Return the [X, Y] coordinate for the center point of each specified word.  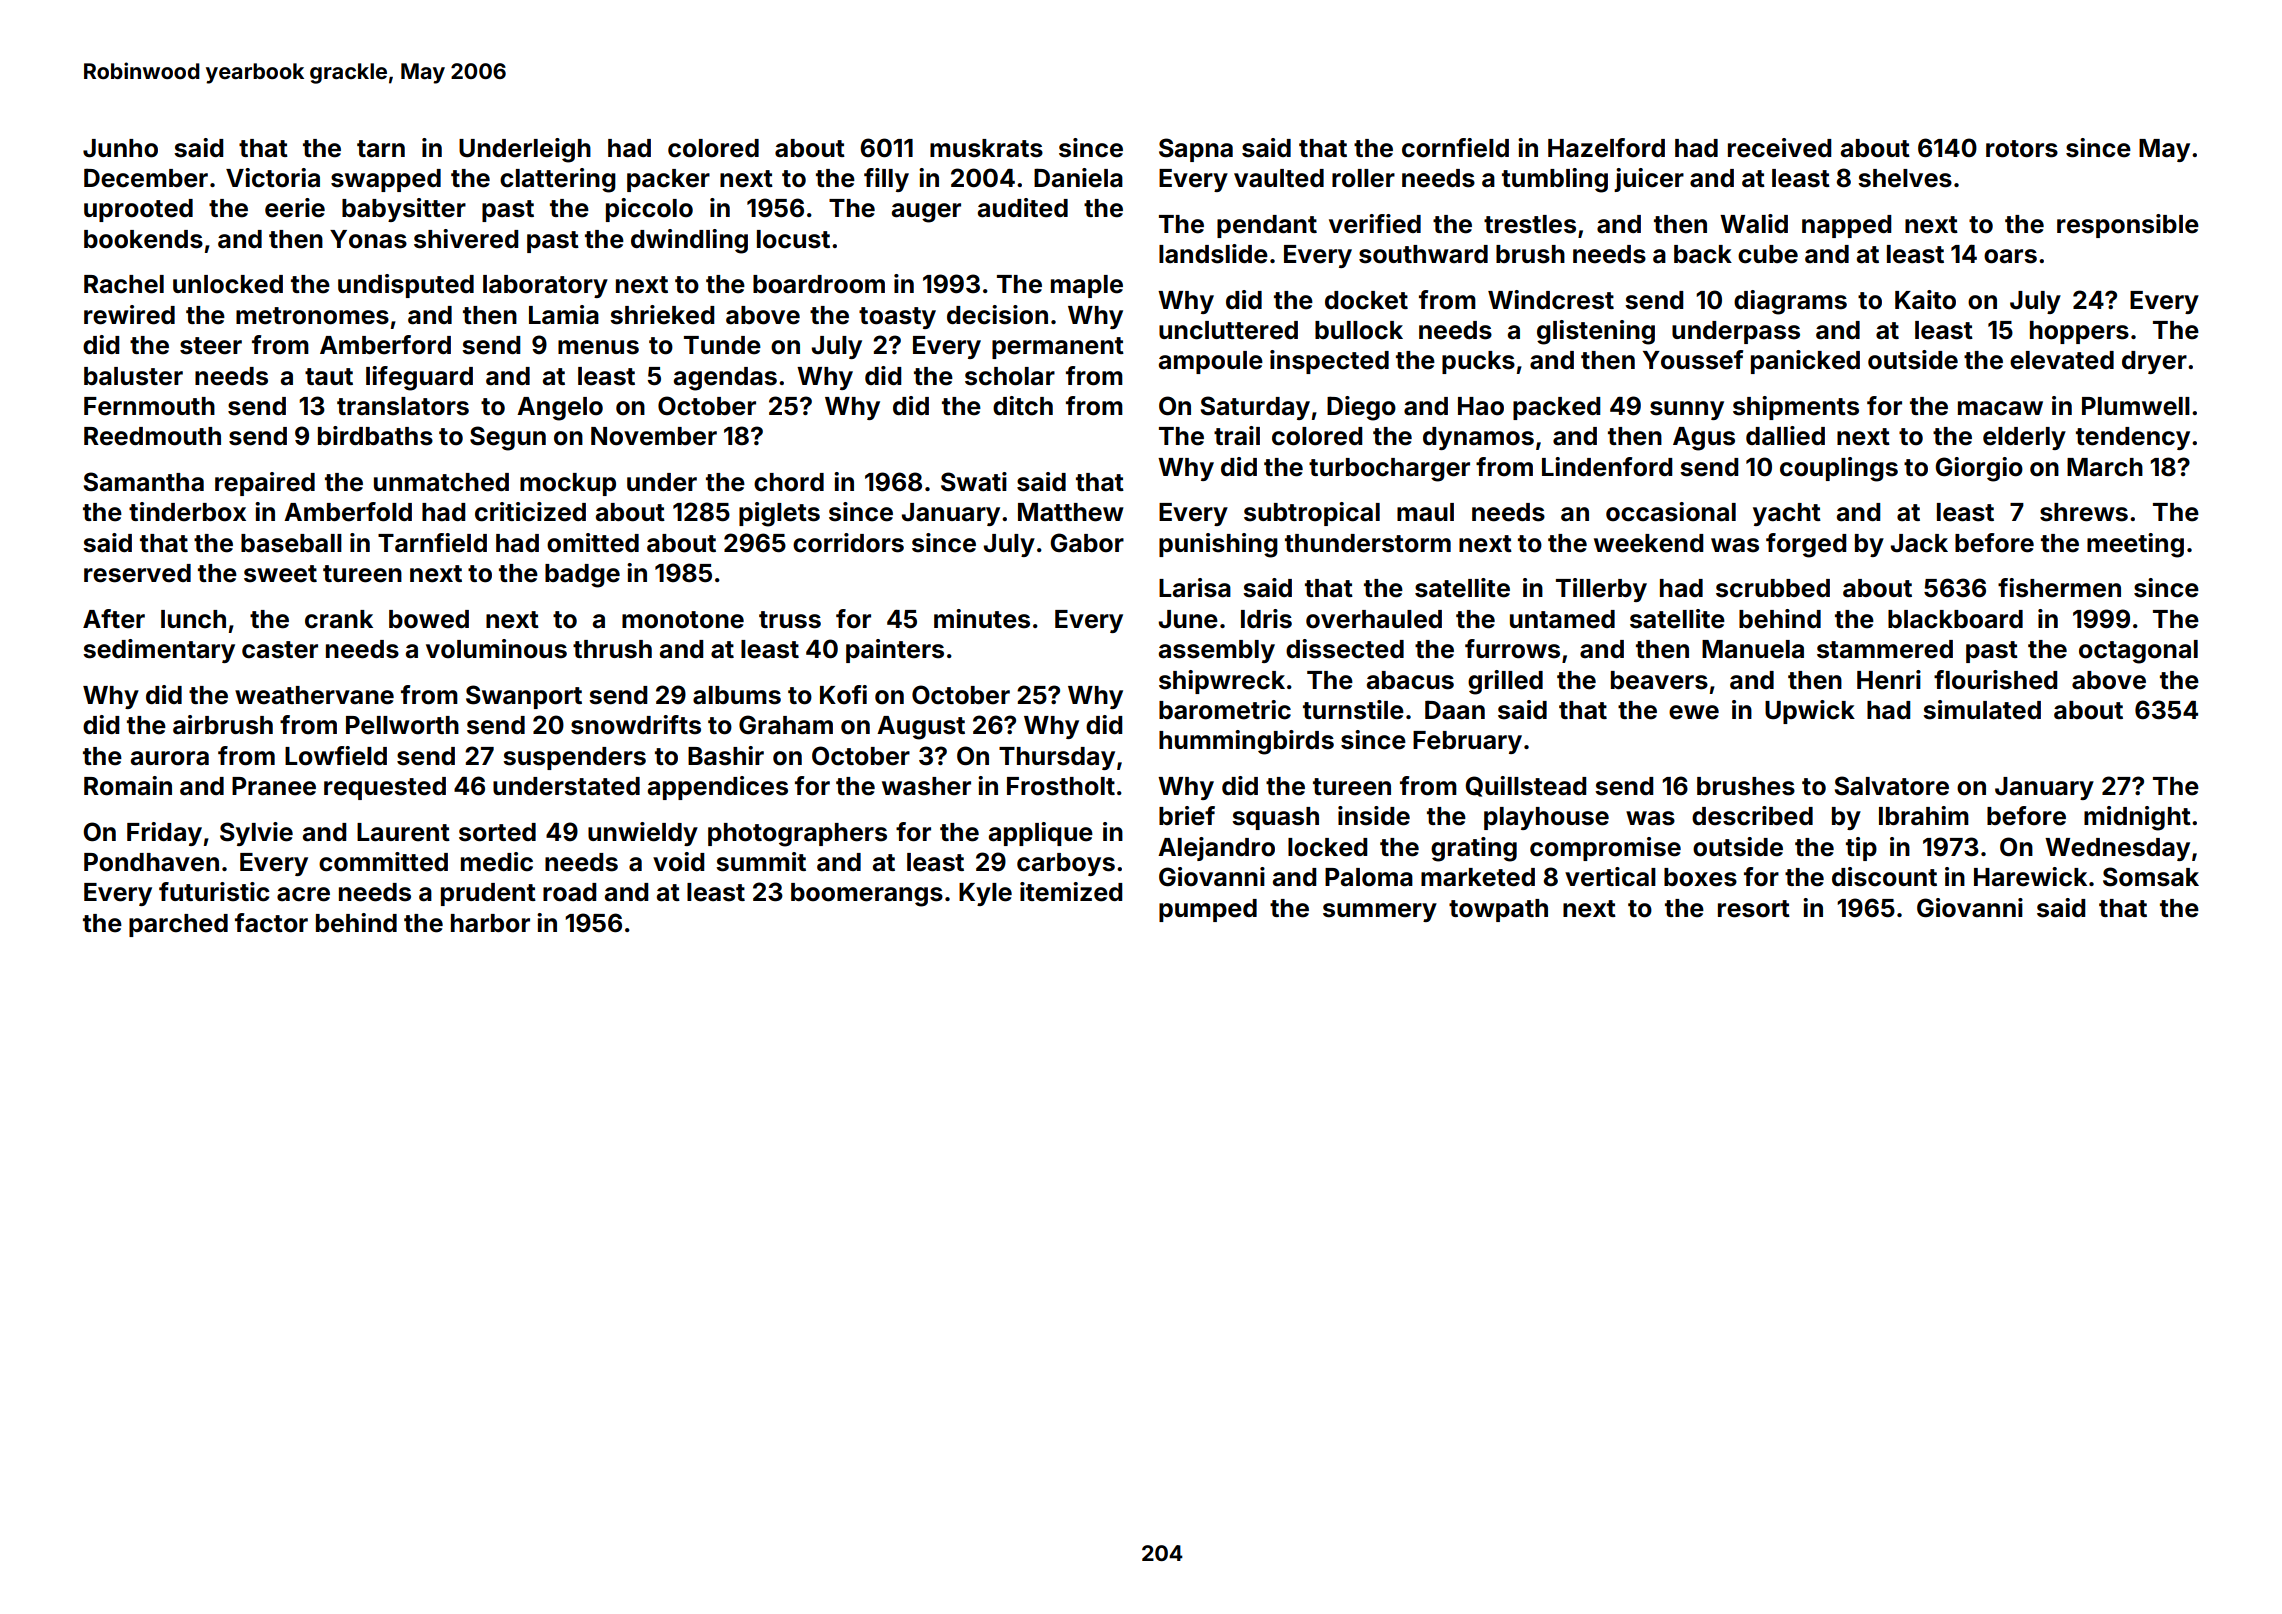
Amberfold [348, 512]
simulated [1982, 710]
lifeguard [419, 378]
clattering [558, 180]
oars [2010, 256]
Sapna [1196, 150]
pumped [1208, 910]
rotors [2022, 149]
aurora [170, 758]
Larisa [1195, 588]
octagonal [2138, 652]
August [921, 728]
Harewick [2030, 877]
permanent [1058, 348]
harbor [490, 923]
